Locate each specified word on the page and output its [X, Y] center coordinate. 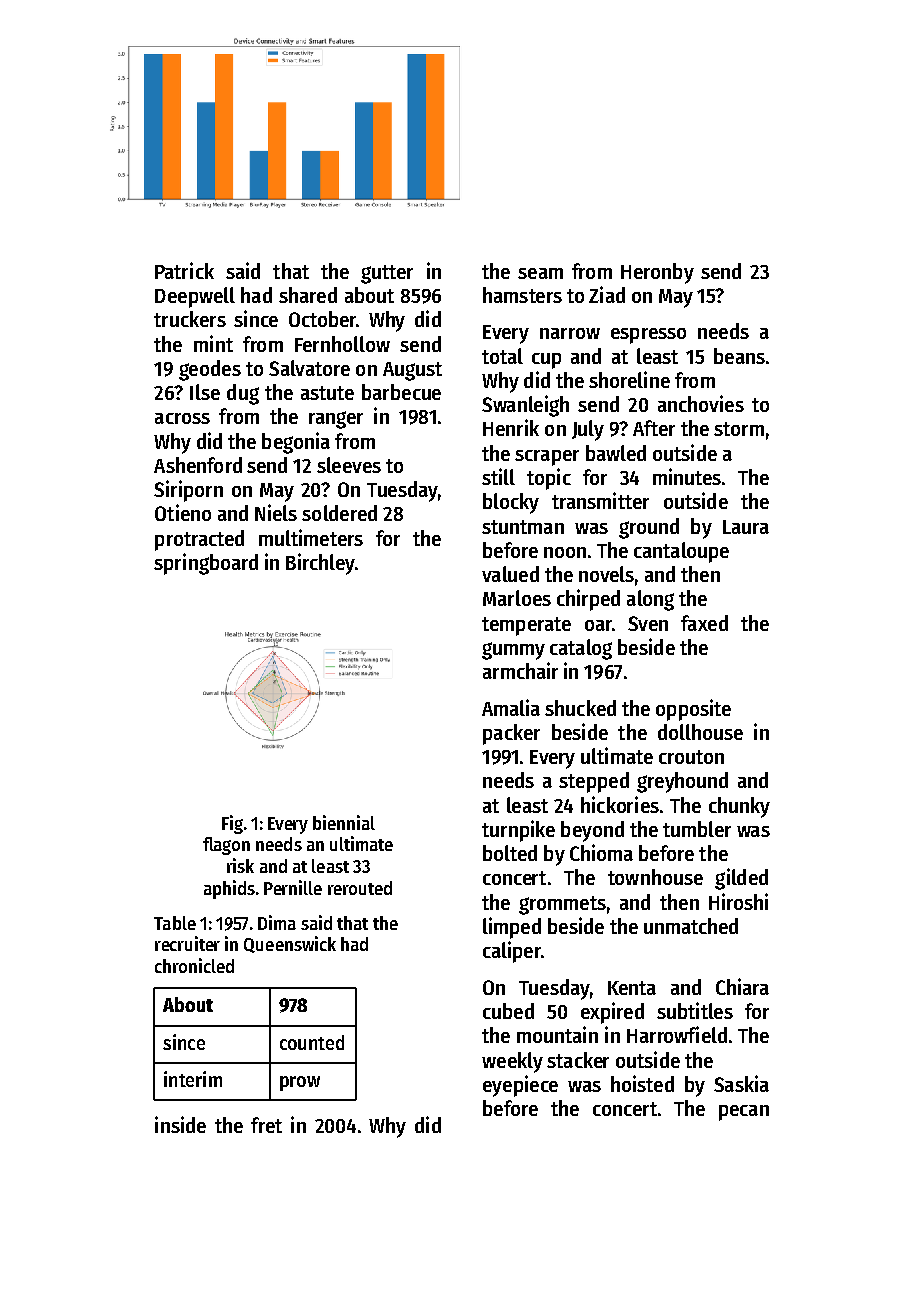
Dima [277, 922]
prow [300, 1083]
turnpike [518, 831]
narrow [570, 333]
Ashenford [198, 465]
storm [739, 429]
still [498, 476]
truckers [190, 319]
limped [512, 928]
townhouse [655, 877]
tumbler [697, 829]
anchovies [701, 403]
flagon [226, 846]
